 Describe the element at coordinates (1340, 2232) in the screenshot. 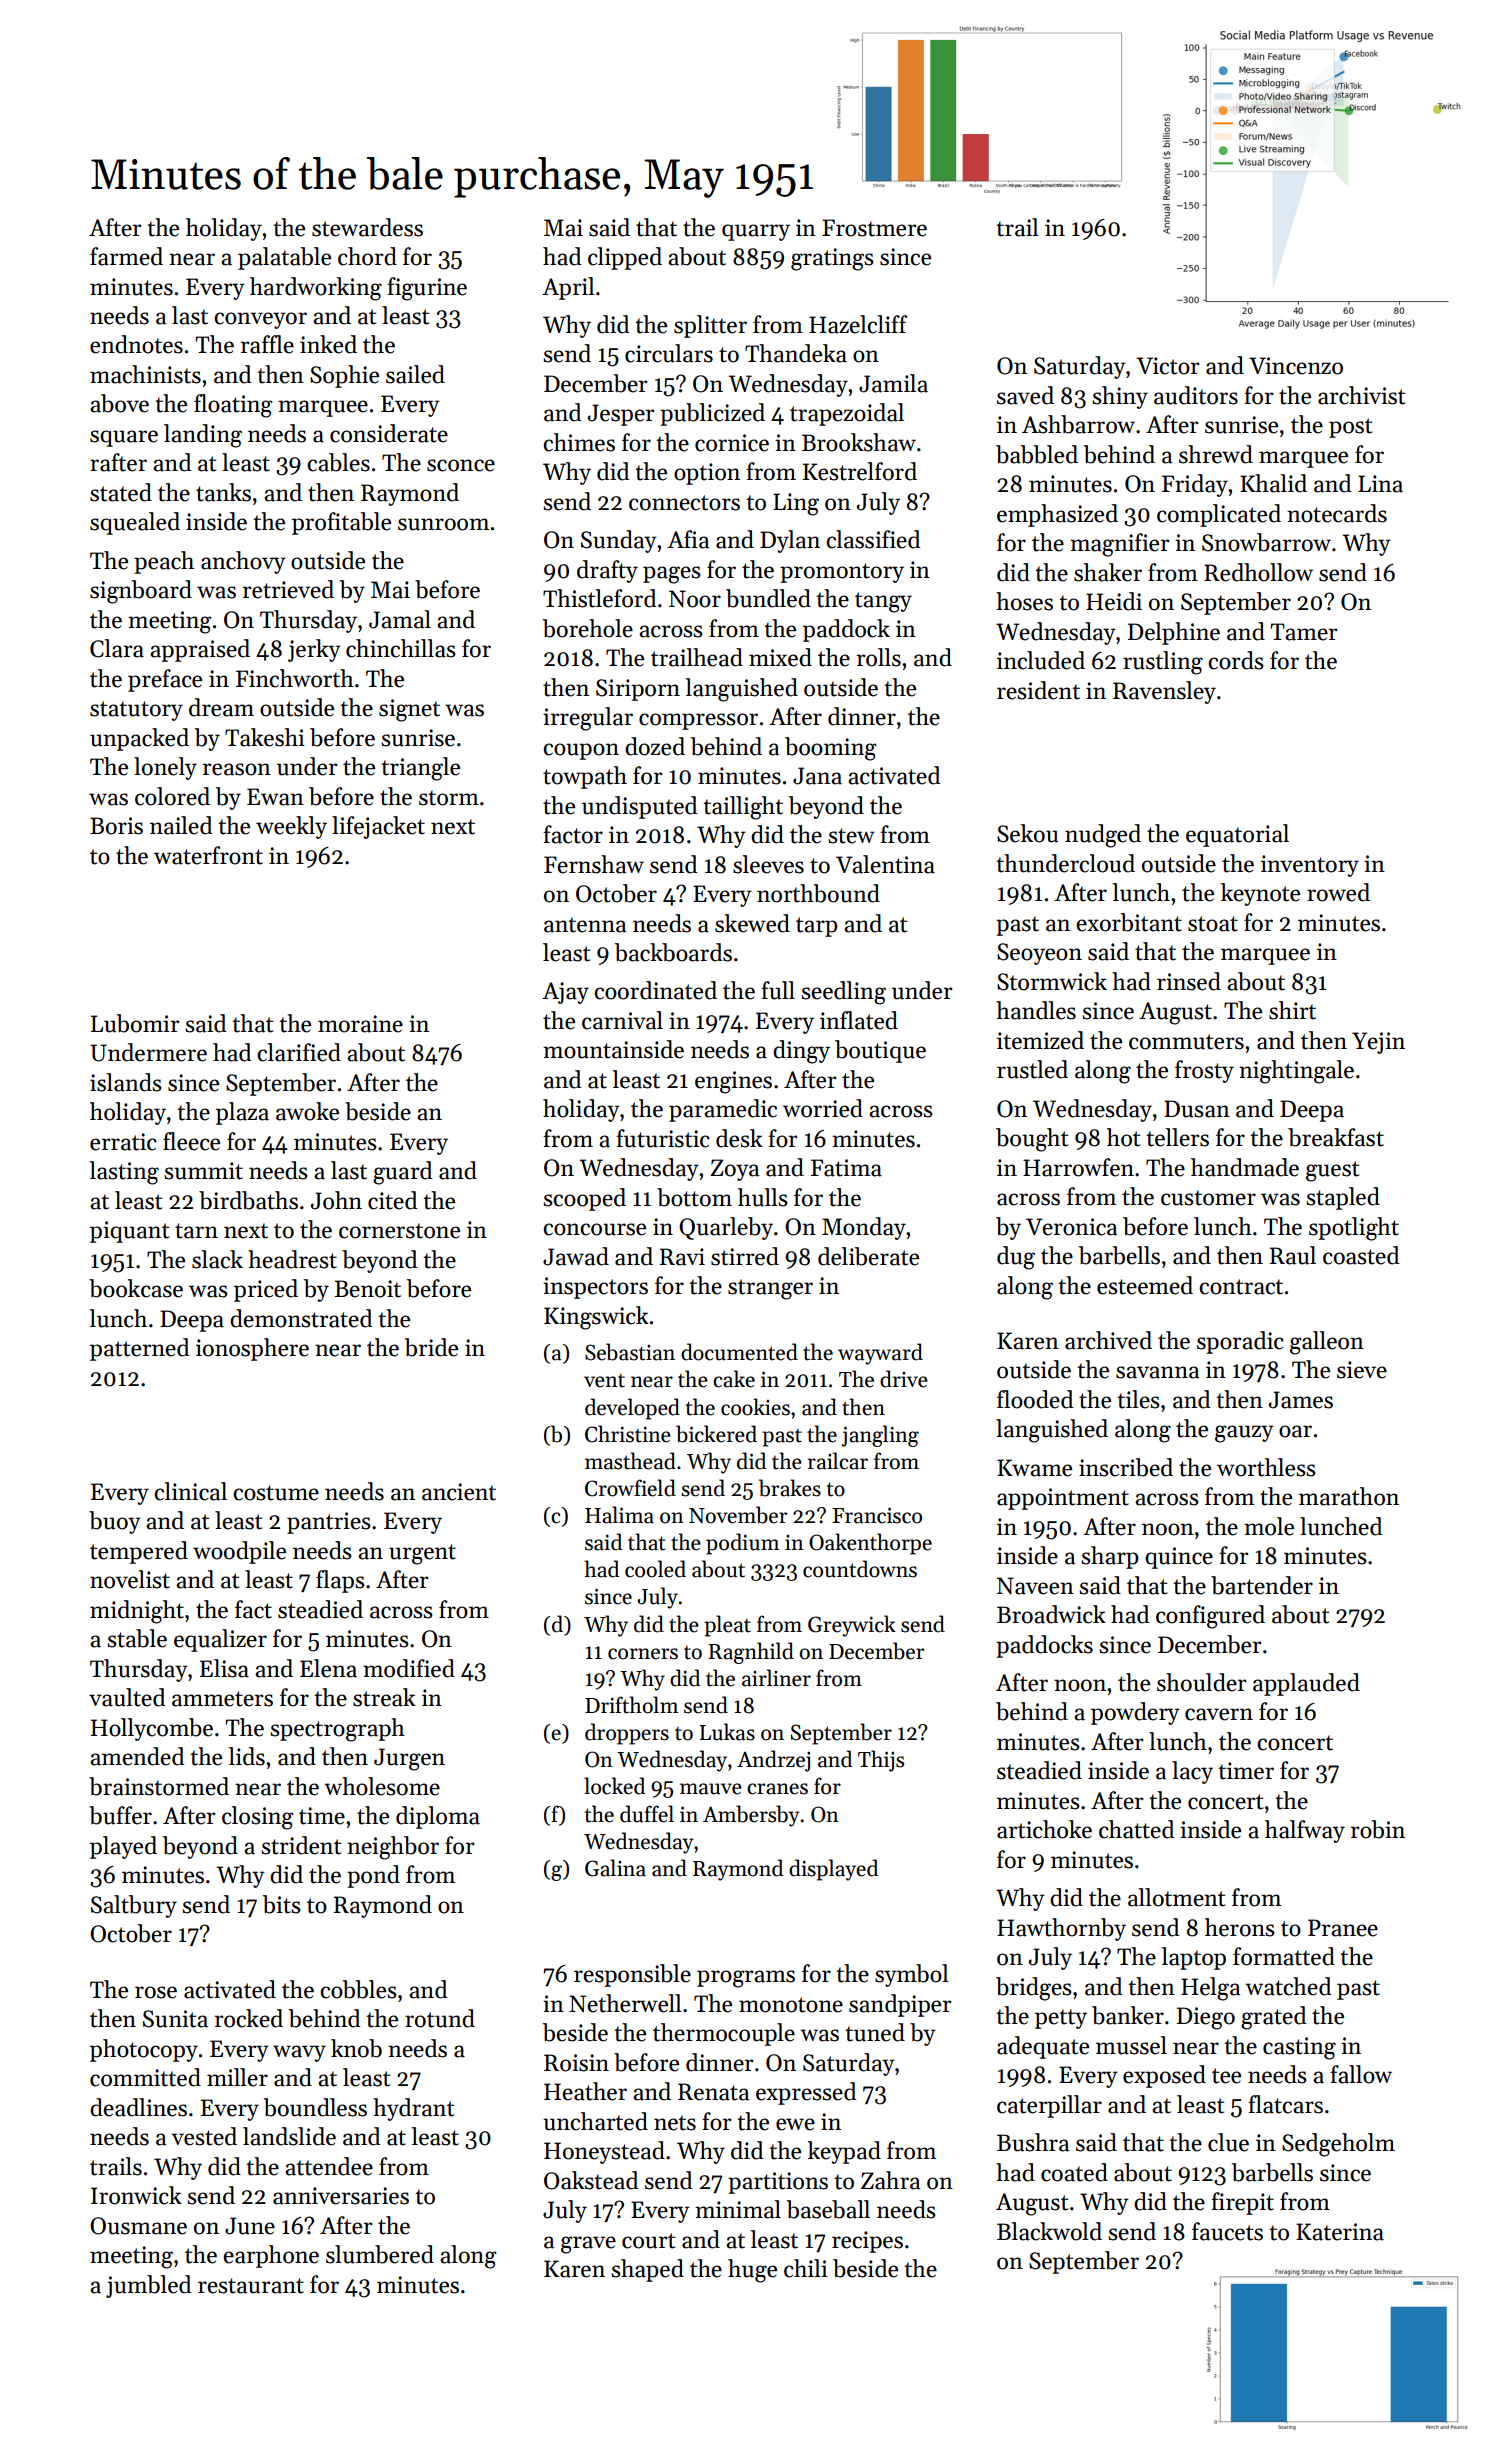

I see `Katerina` at that location.
